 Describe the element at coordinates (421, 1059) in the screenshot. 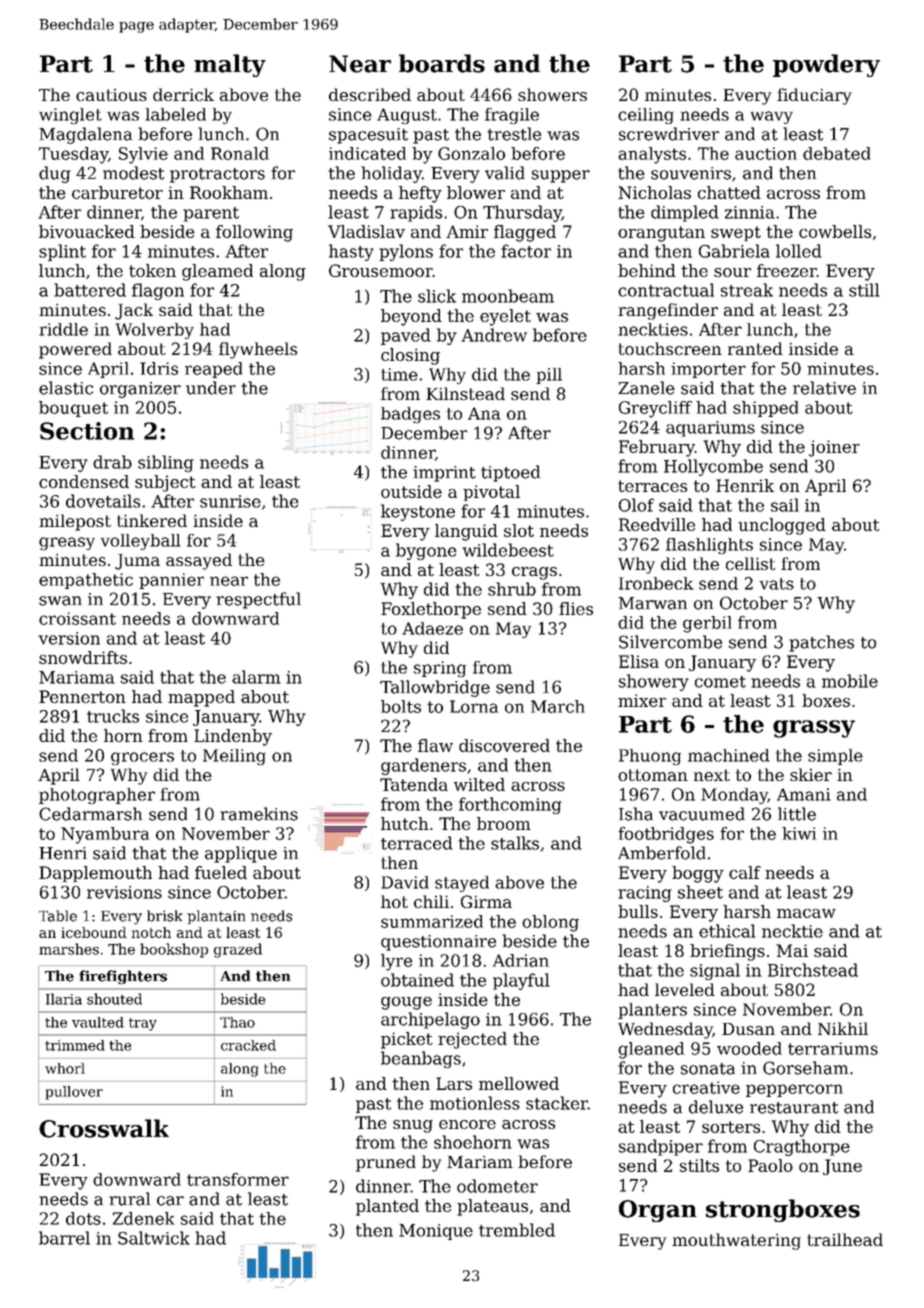

I see `beanbags` at that location.
